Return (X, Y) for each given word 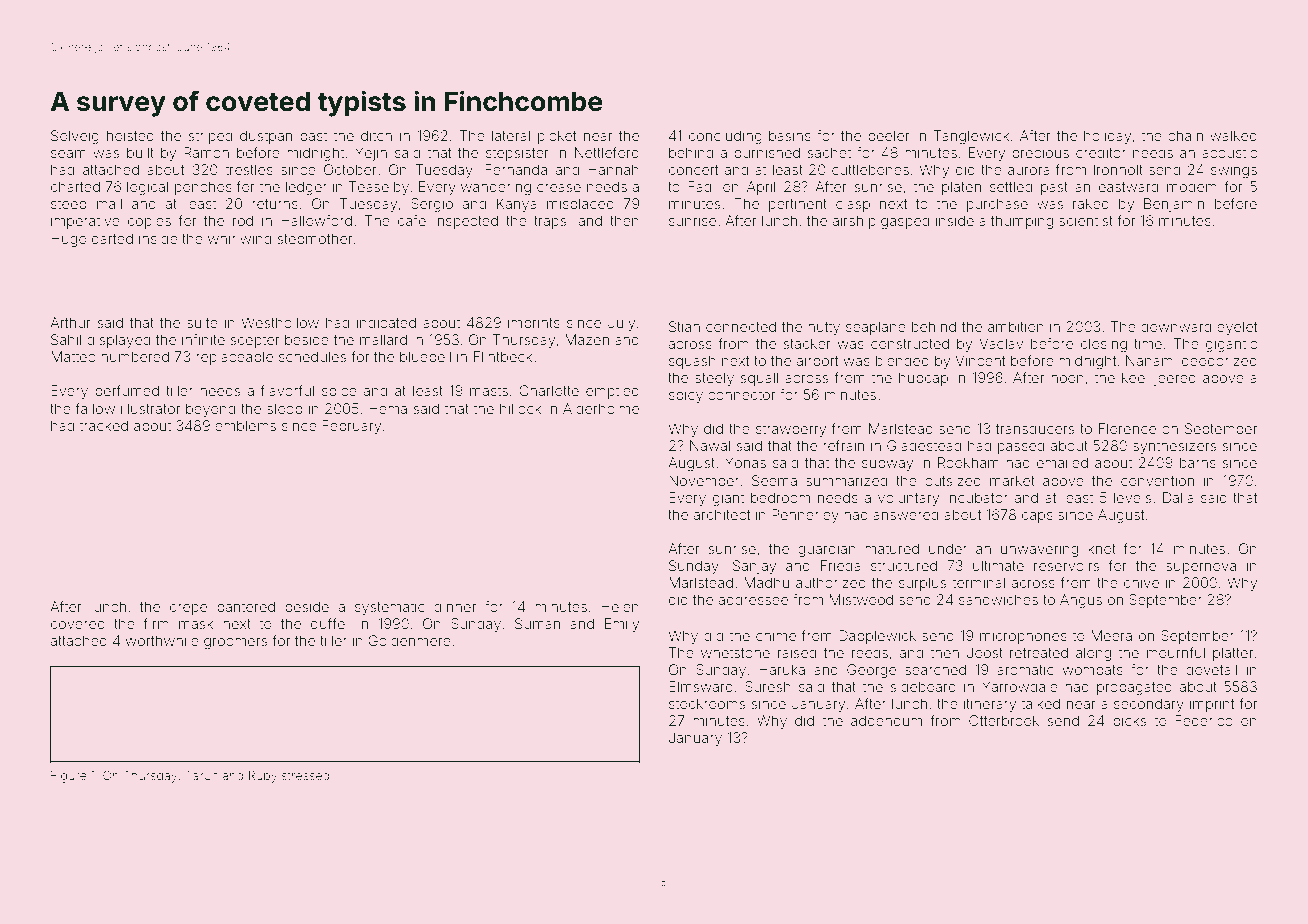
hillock (520, 408)
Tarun (202, 775)
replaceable (234, 358)
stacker (807, 343)
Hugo (68, 240)
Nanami (1151, 360)
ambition (1016, 326)
